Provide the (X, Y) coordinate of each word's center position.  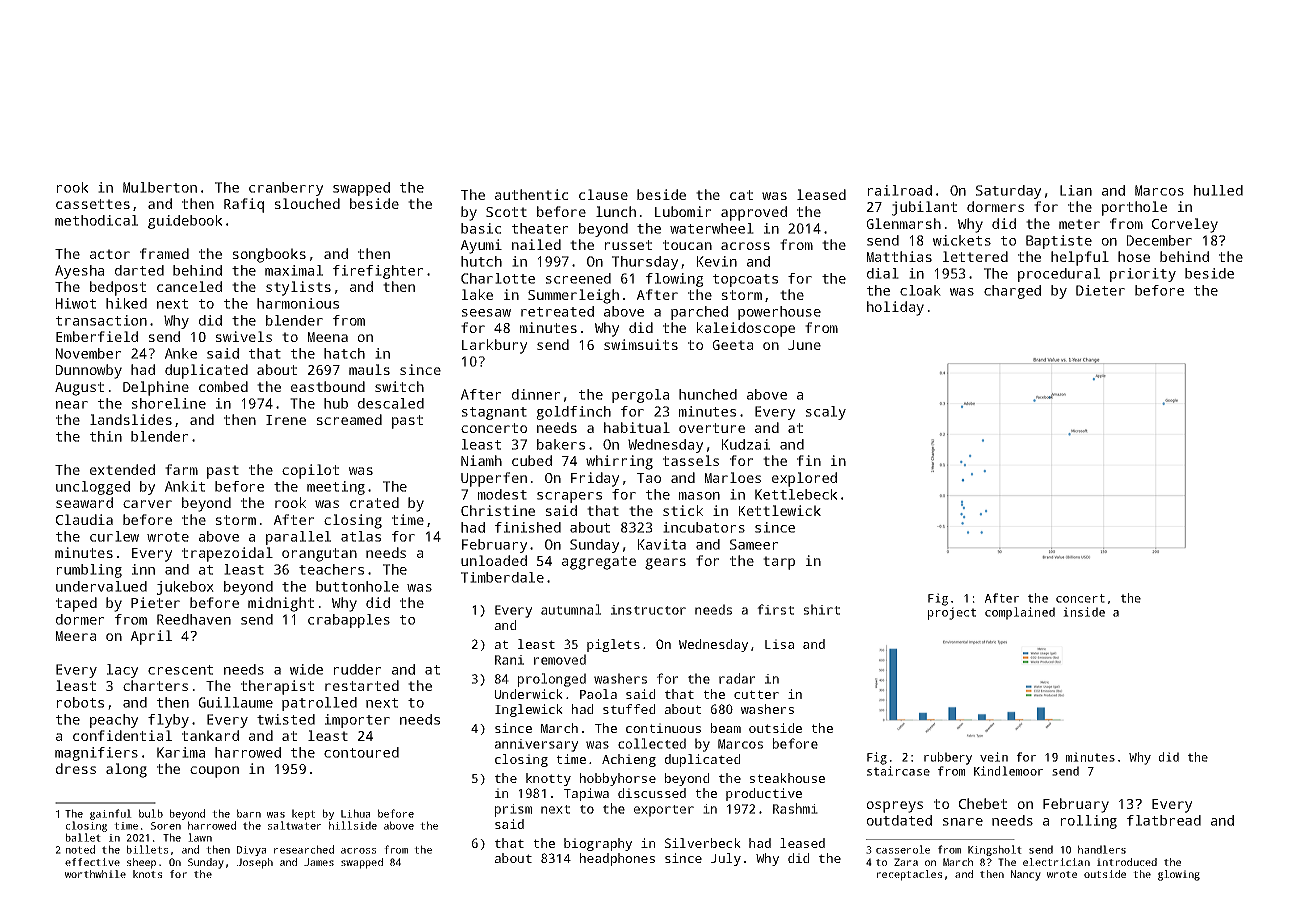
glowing (1179, 875)
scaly (826, 413)
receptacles (909, 875)
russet (628, 245)
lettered (975, 256)
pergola (640, 396)
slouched (307, 203)
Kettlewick (780, 510)
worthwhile (95, 874)
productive (764, 794)
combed (223, 386)
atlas (361, 536)
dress (76, 768)
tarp (779, 563)
